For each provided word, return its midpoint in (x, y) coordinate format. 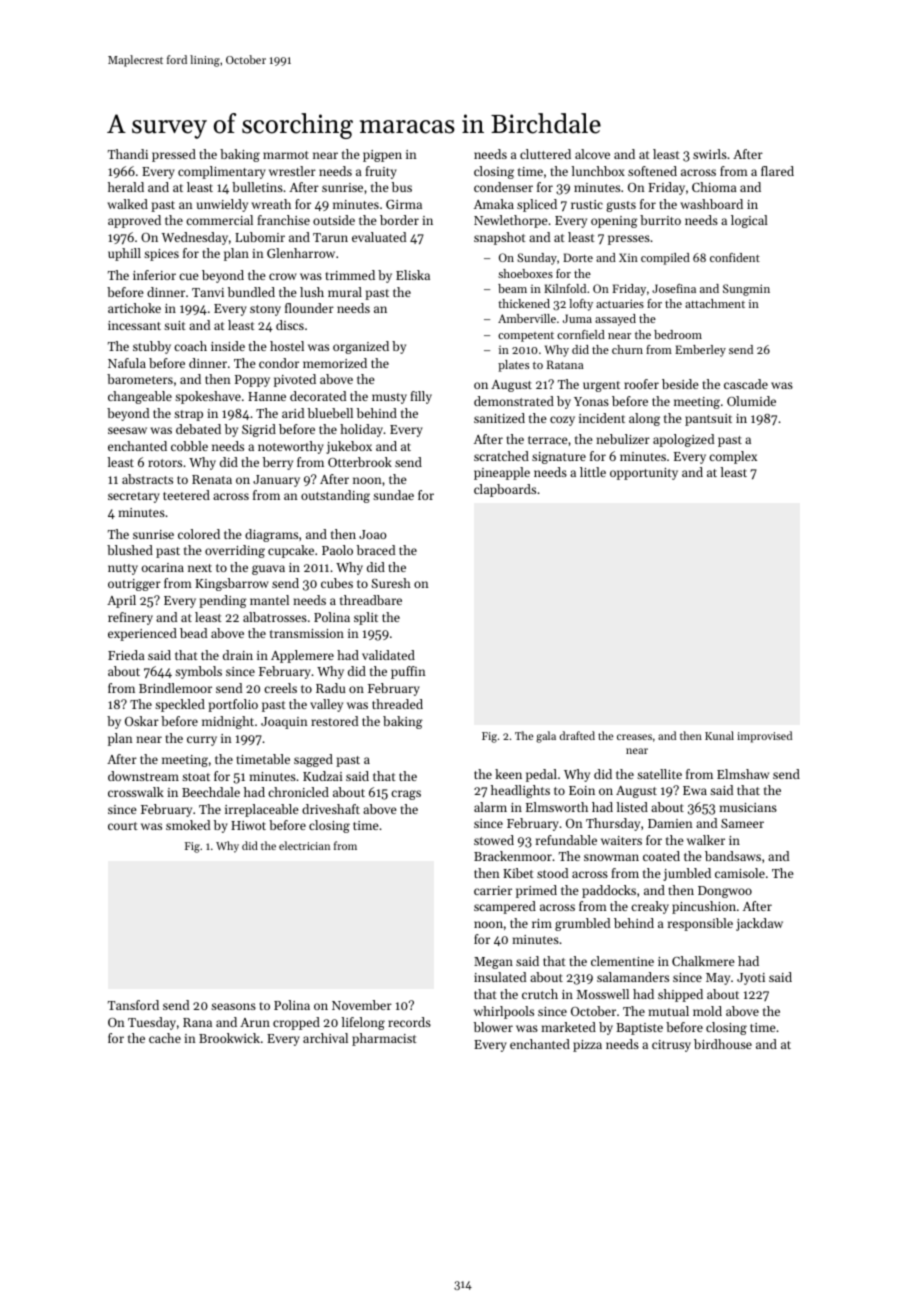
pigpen (382, 156)
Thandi (128, 154)
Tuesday (152, 1023)
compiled (665, 259)
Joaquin (284, 723)
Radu (331, 688)
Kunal (719, 735)
